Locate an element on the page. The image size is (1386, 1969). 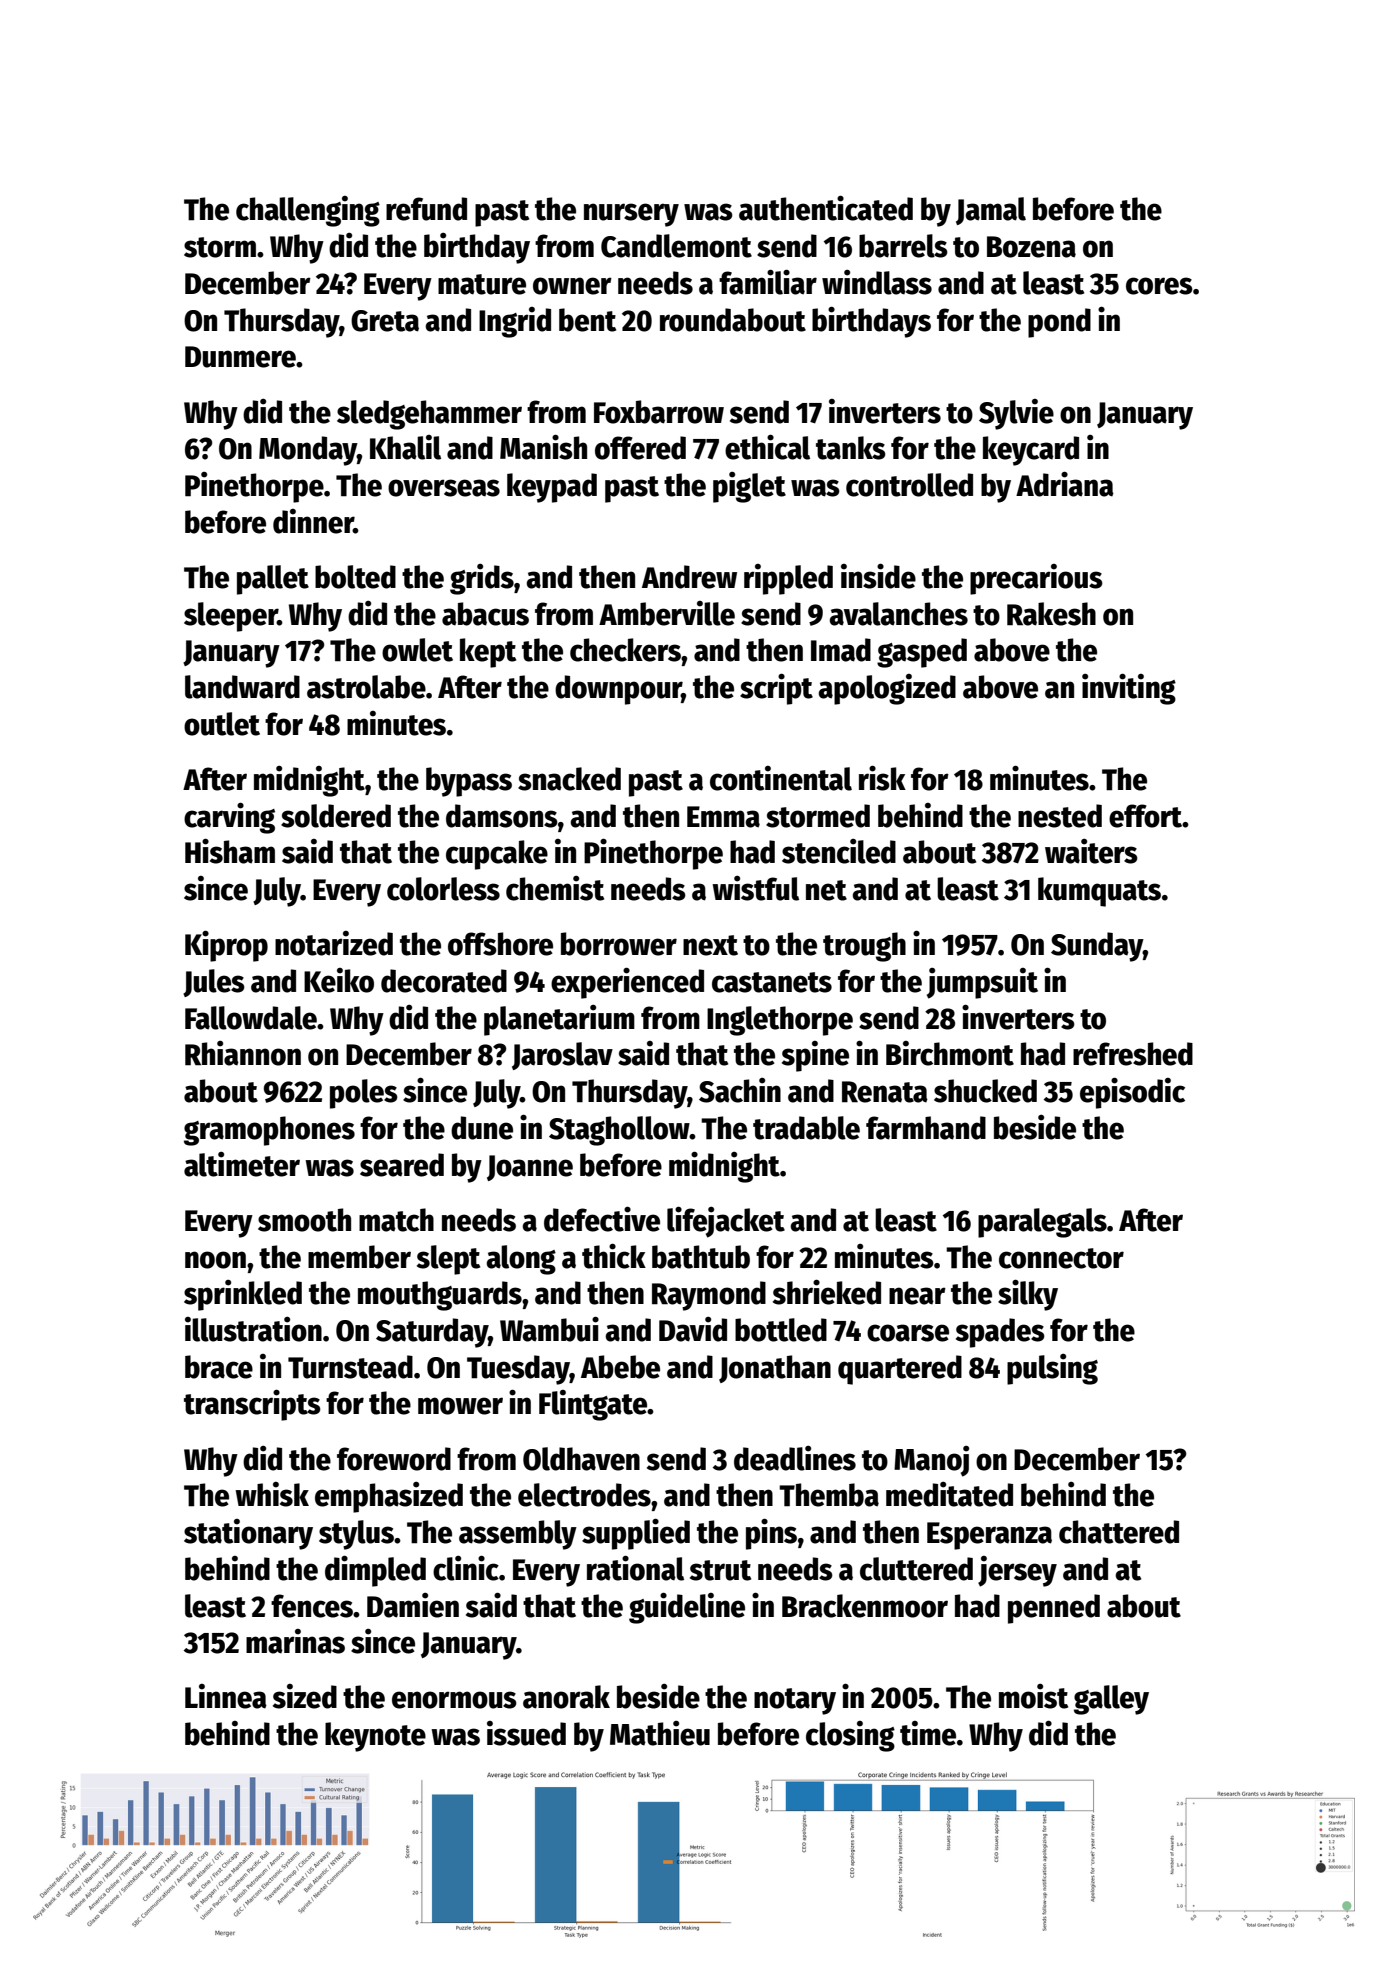
Mathieu is located at coordinates (660, 1733).
